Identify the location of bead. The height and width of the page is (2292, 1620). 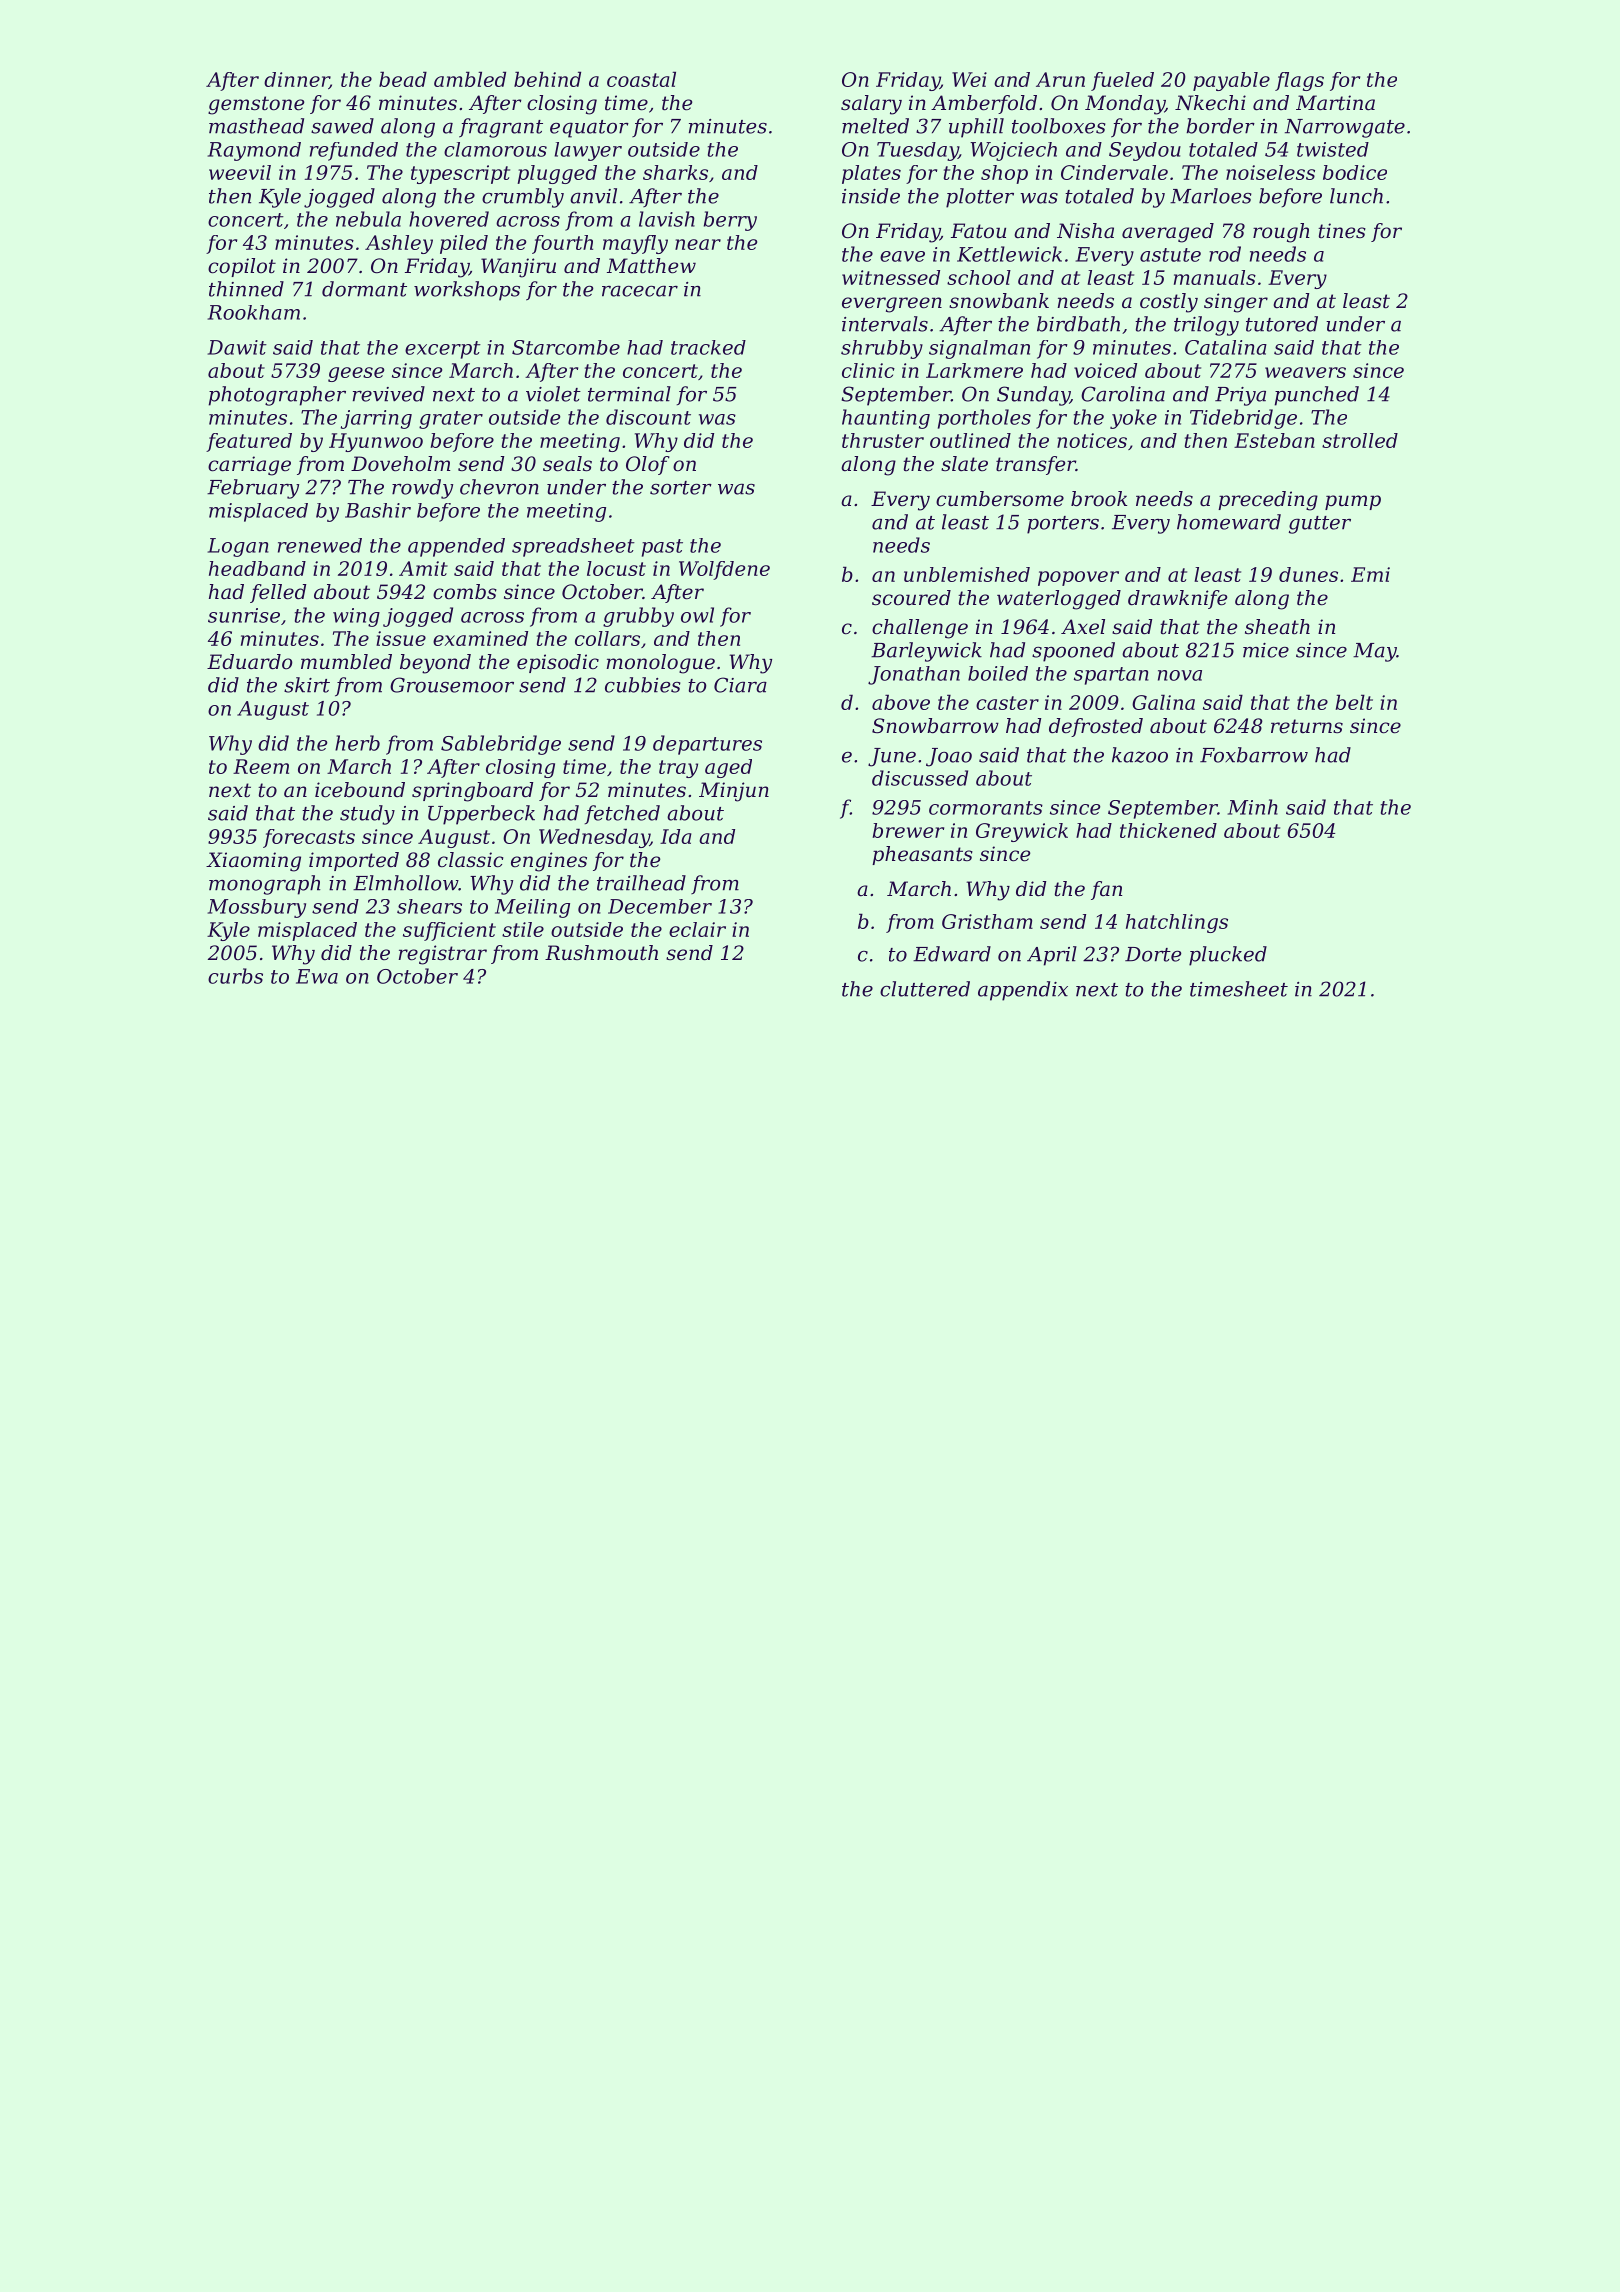
(403, 79).
